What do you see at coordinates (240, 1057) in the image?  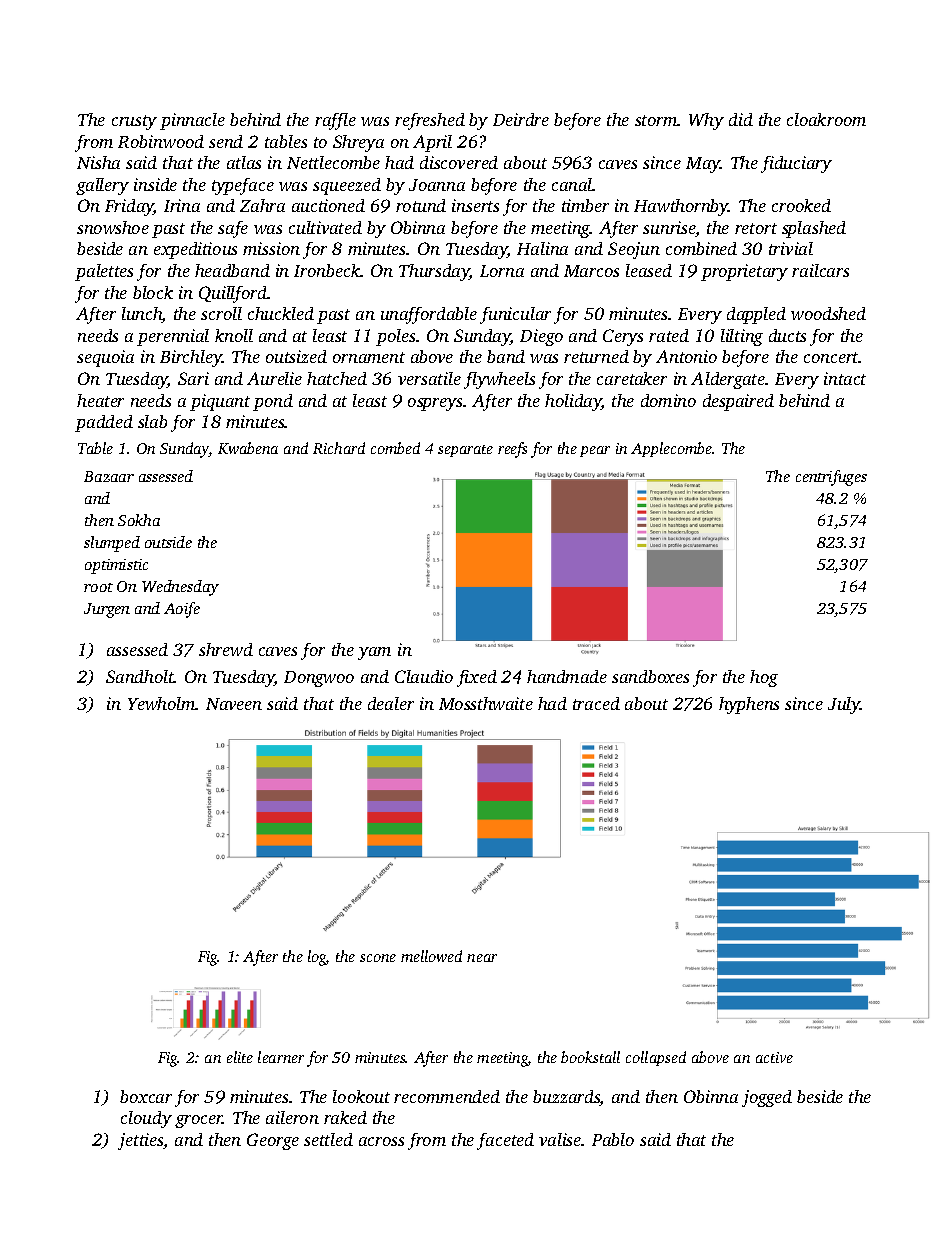 I see `elite` at bounding box center [240, 1057].
